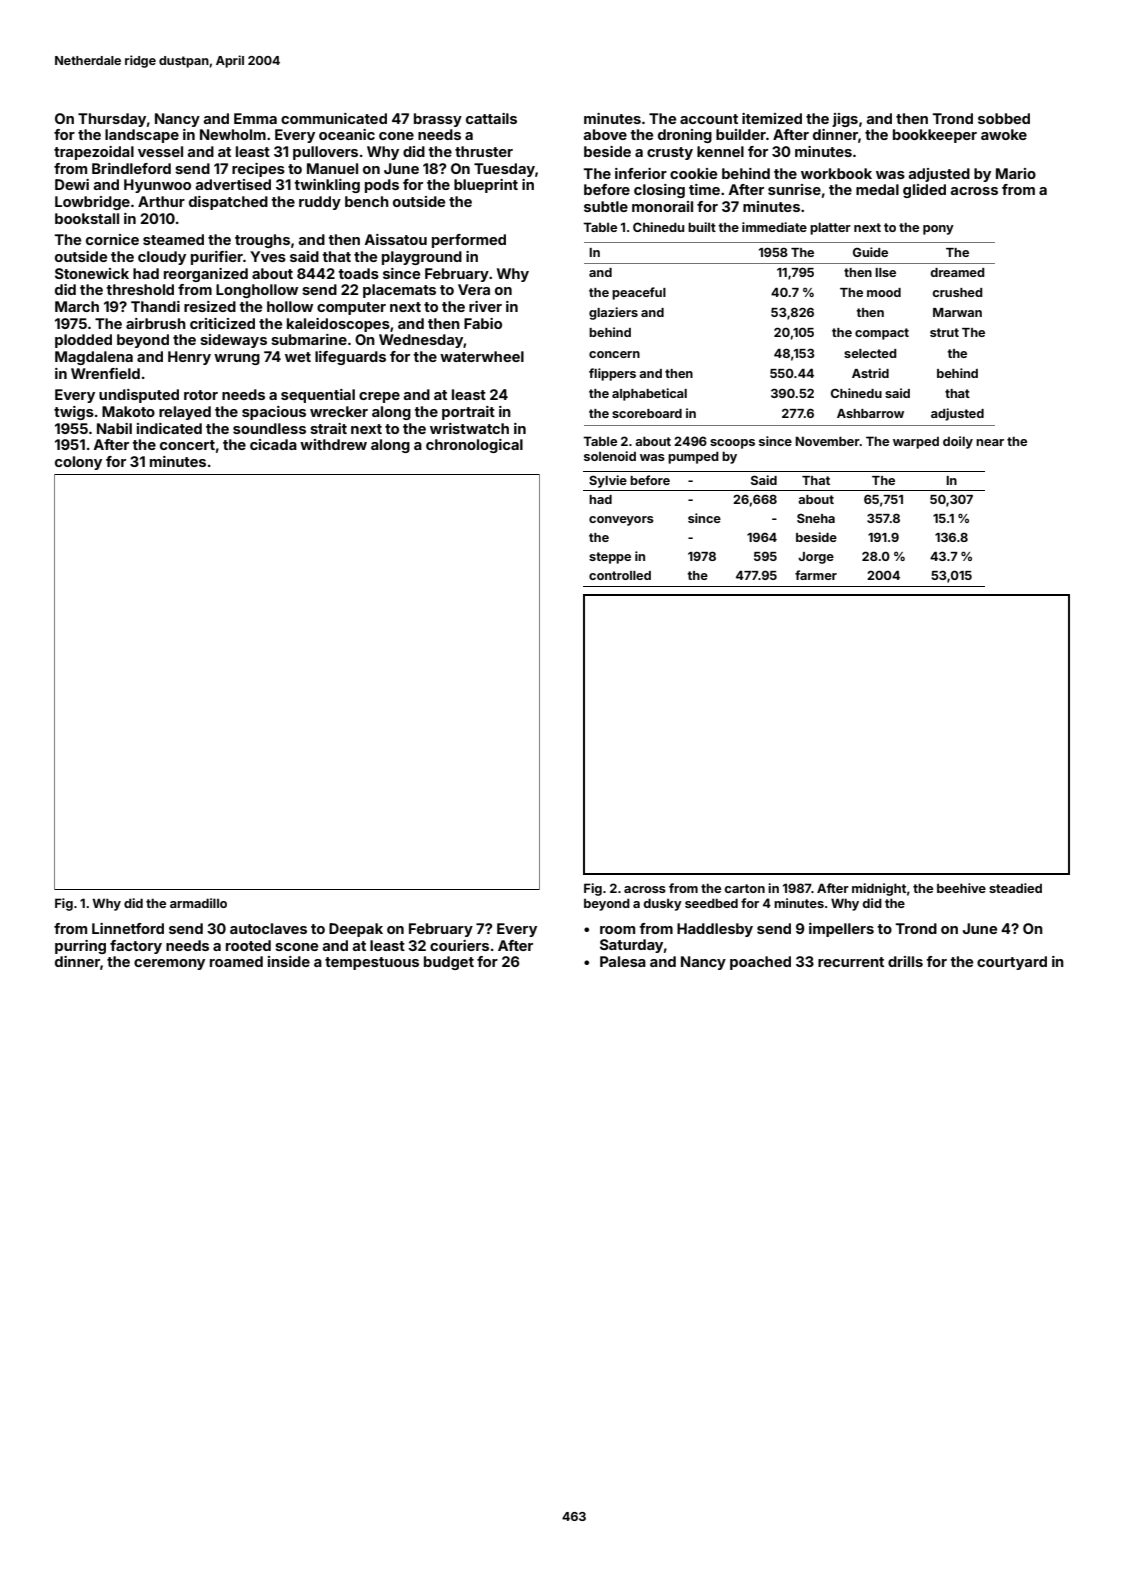  What do you see at coordinates (612, 374) in the document?
I see `flippers` at bounding box center [612, 374].
